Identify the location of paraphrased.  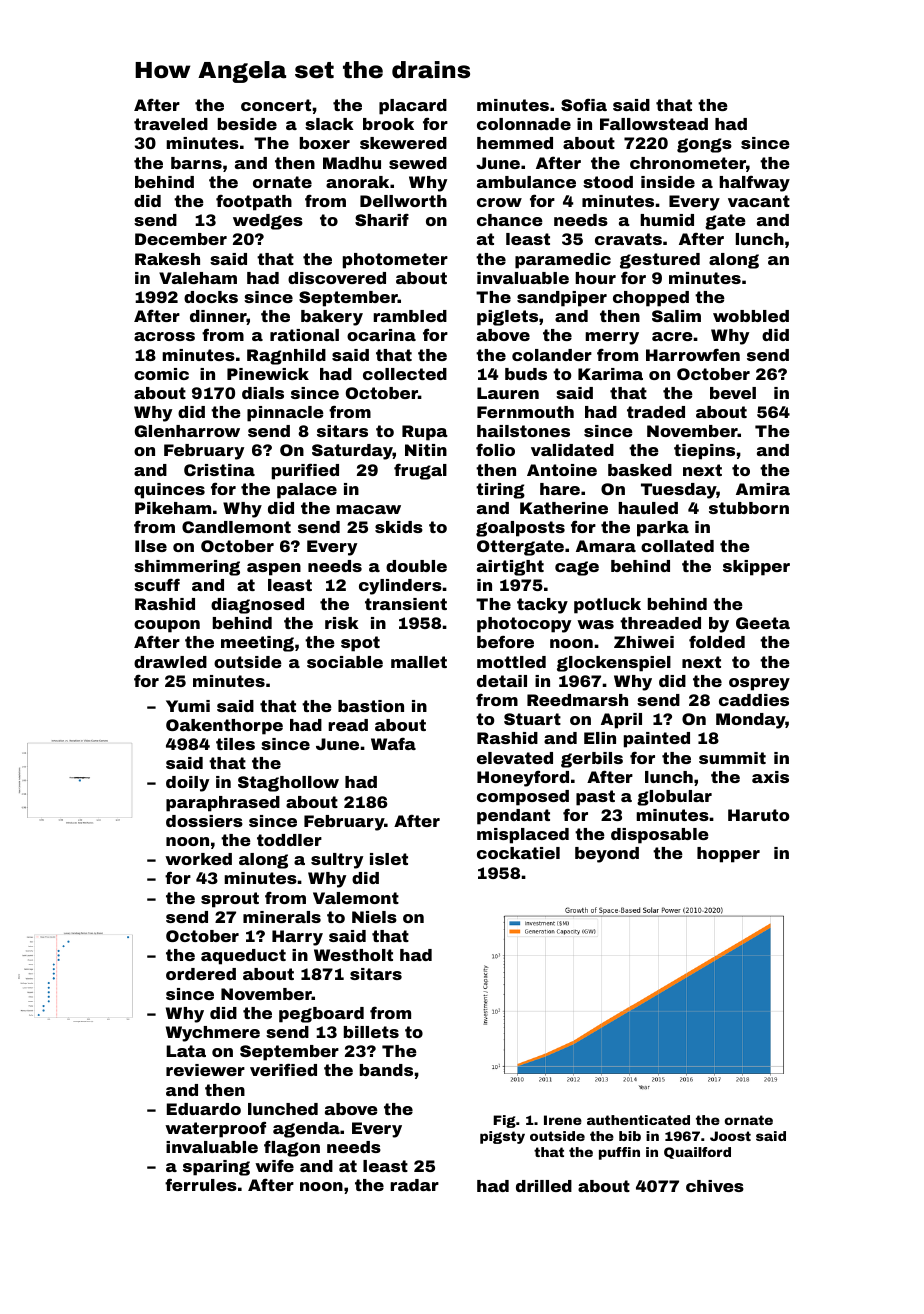
(223, 804).
